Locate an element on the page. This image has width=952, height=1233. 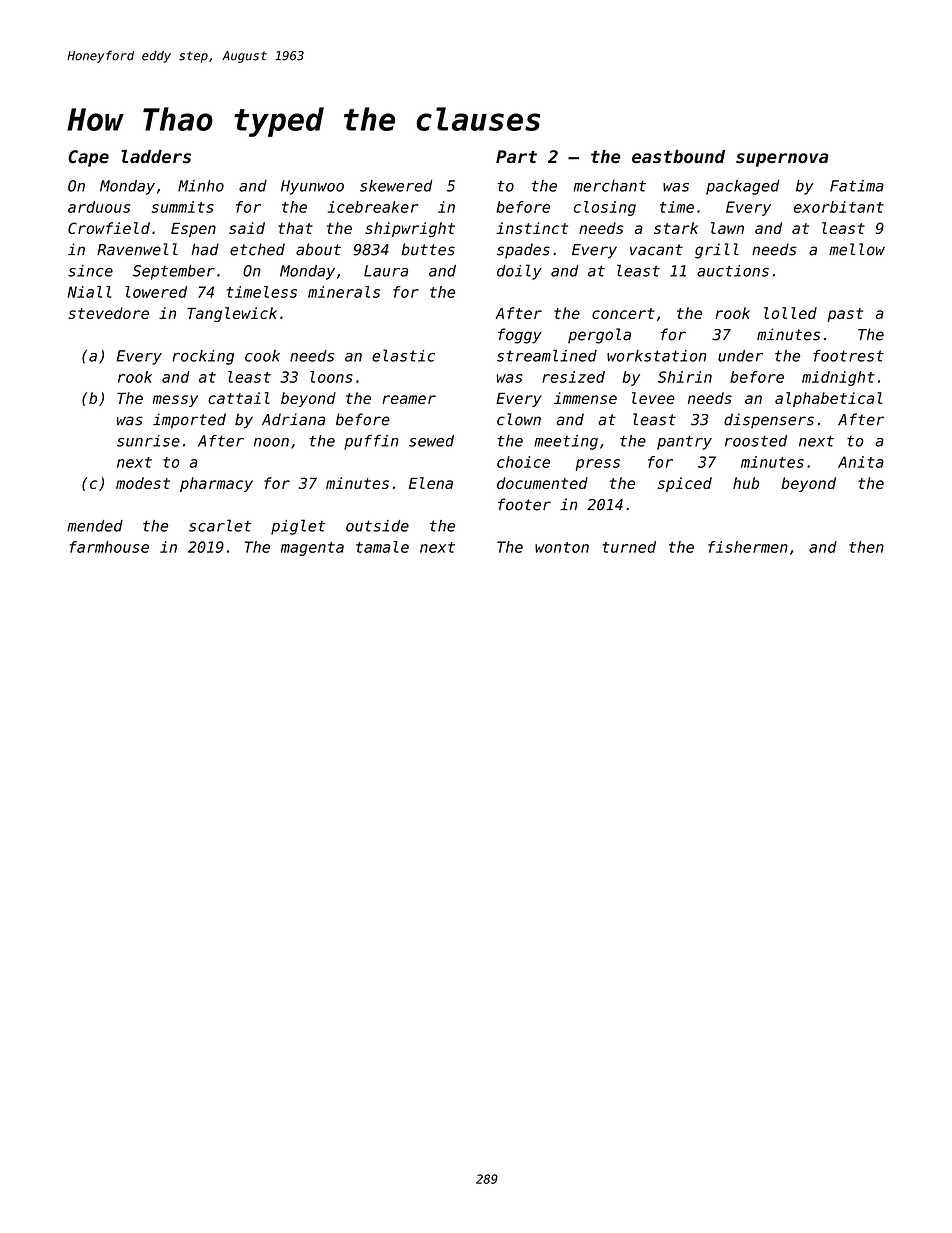
farmhouse is located at coordinates (109, 547).
